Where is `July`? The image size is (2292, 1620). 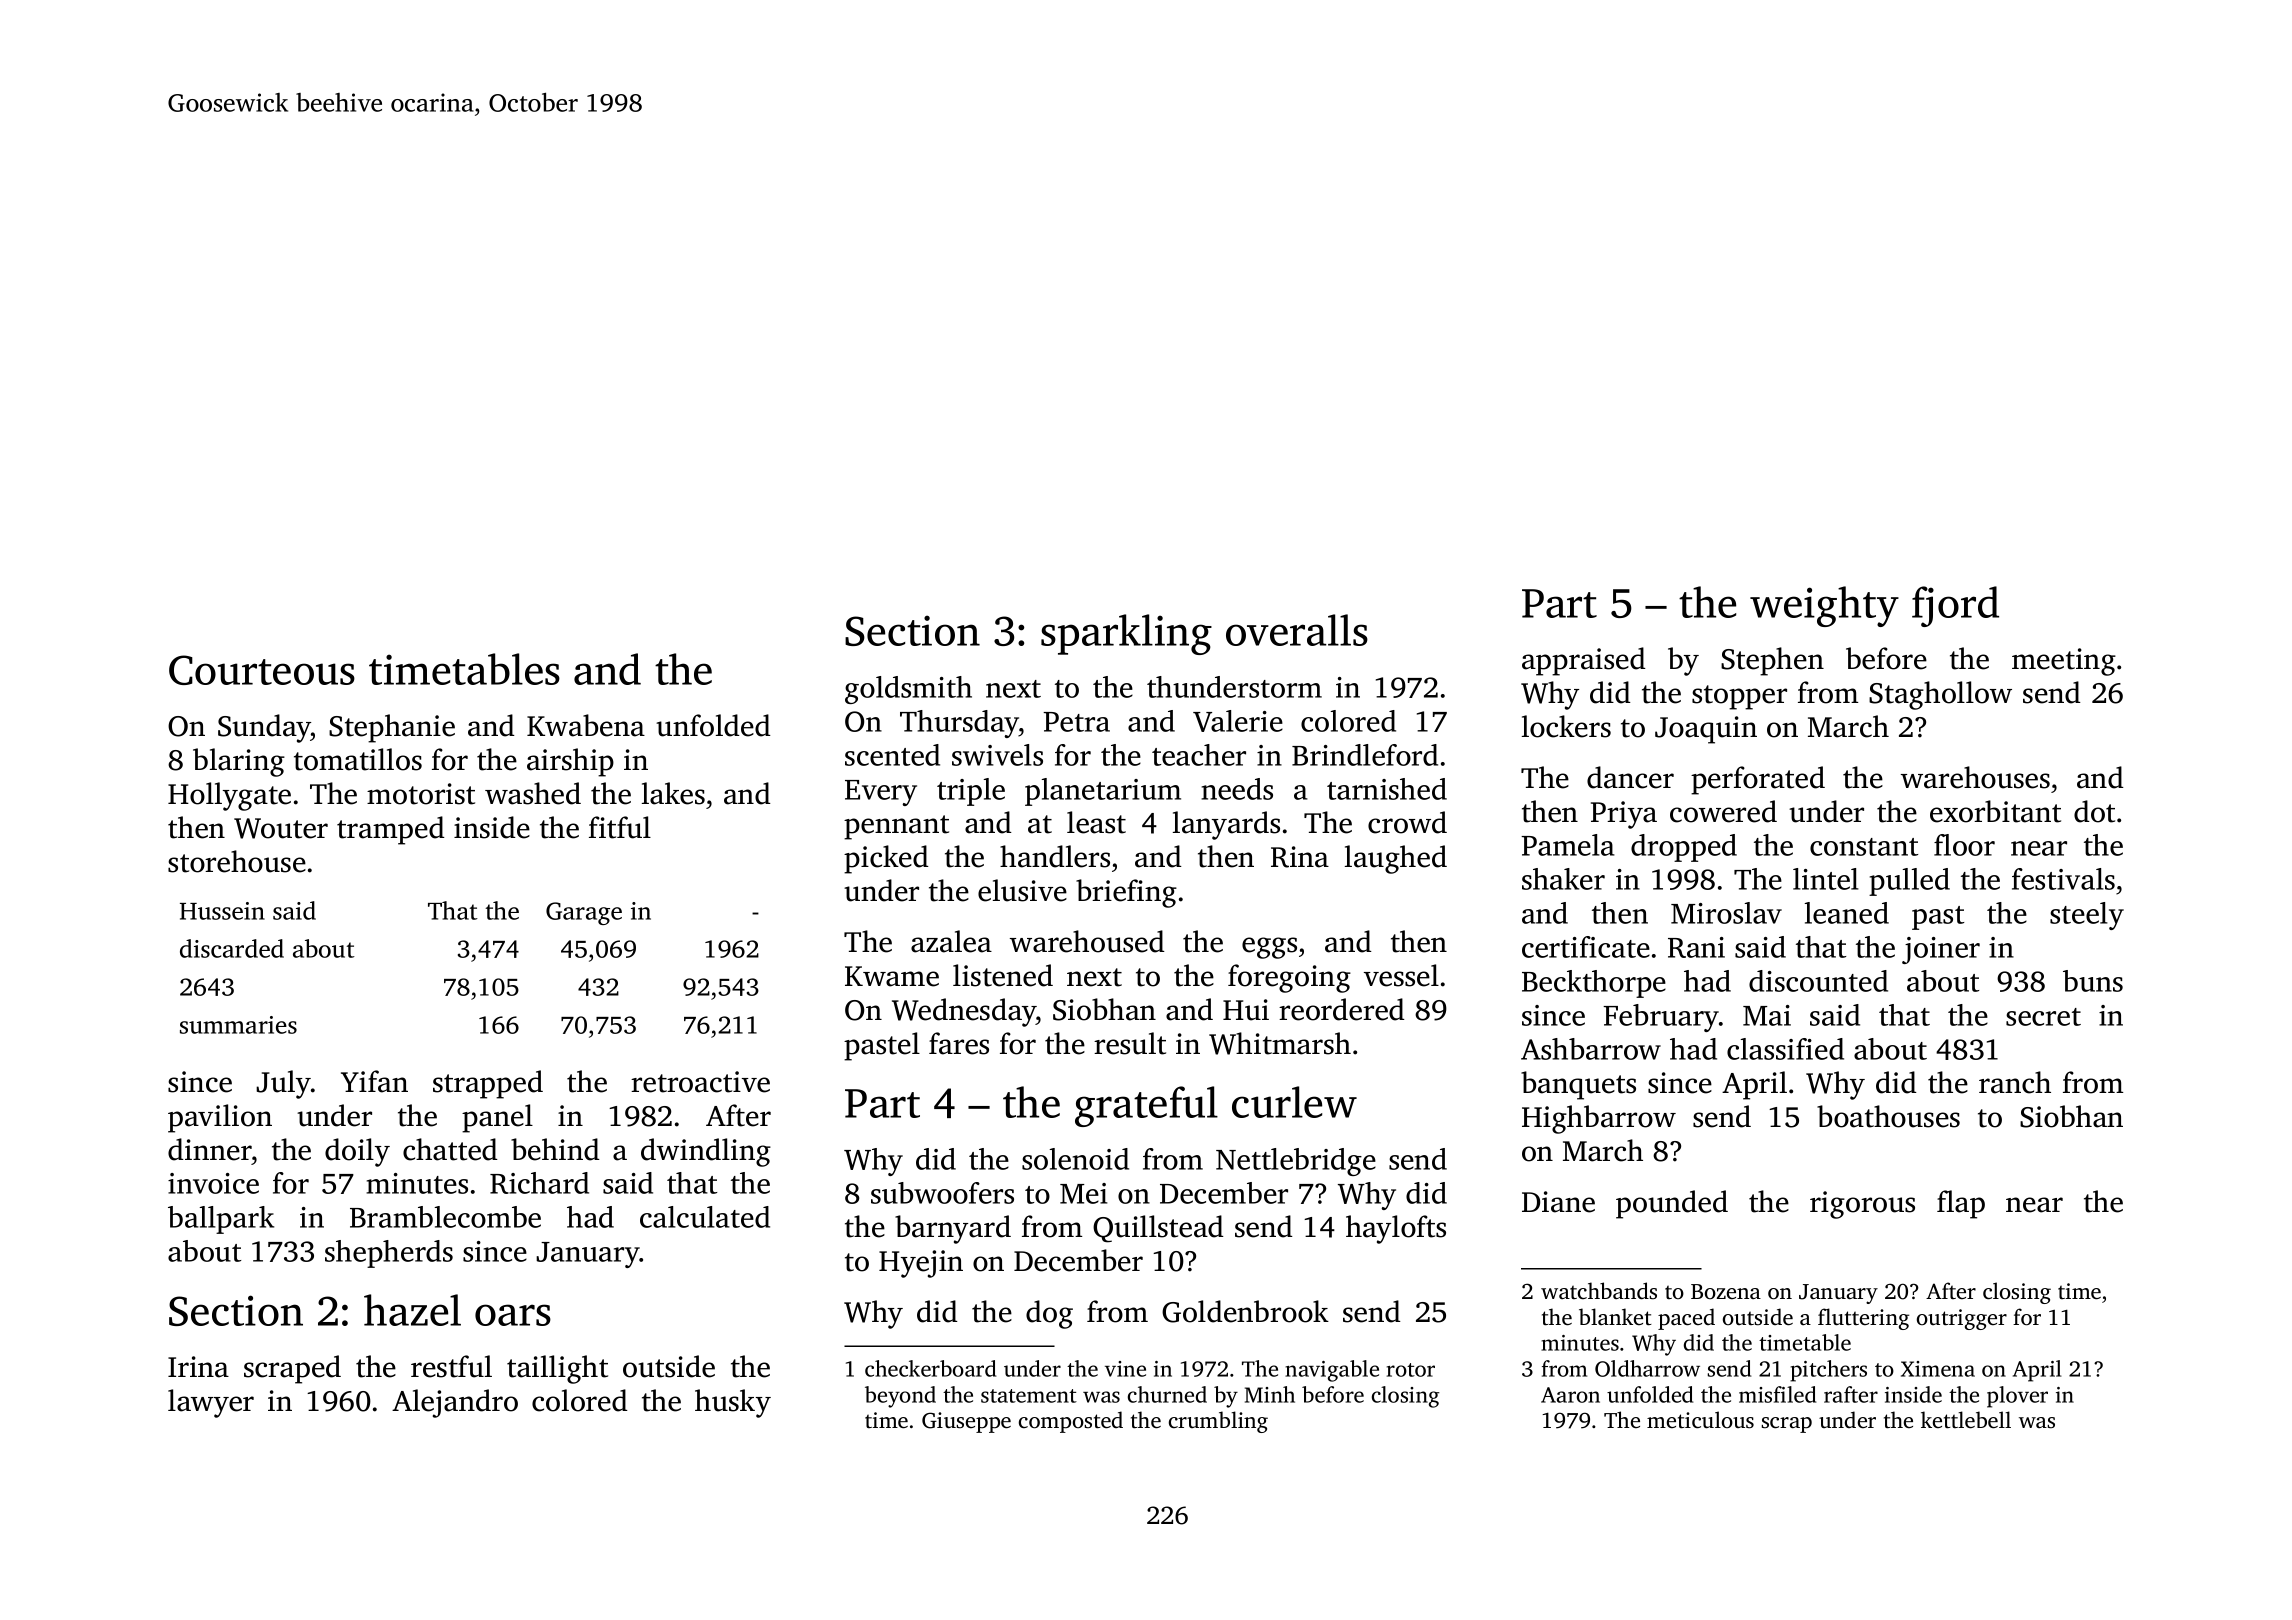 July is located at coordinates (283, 1084).
